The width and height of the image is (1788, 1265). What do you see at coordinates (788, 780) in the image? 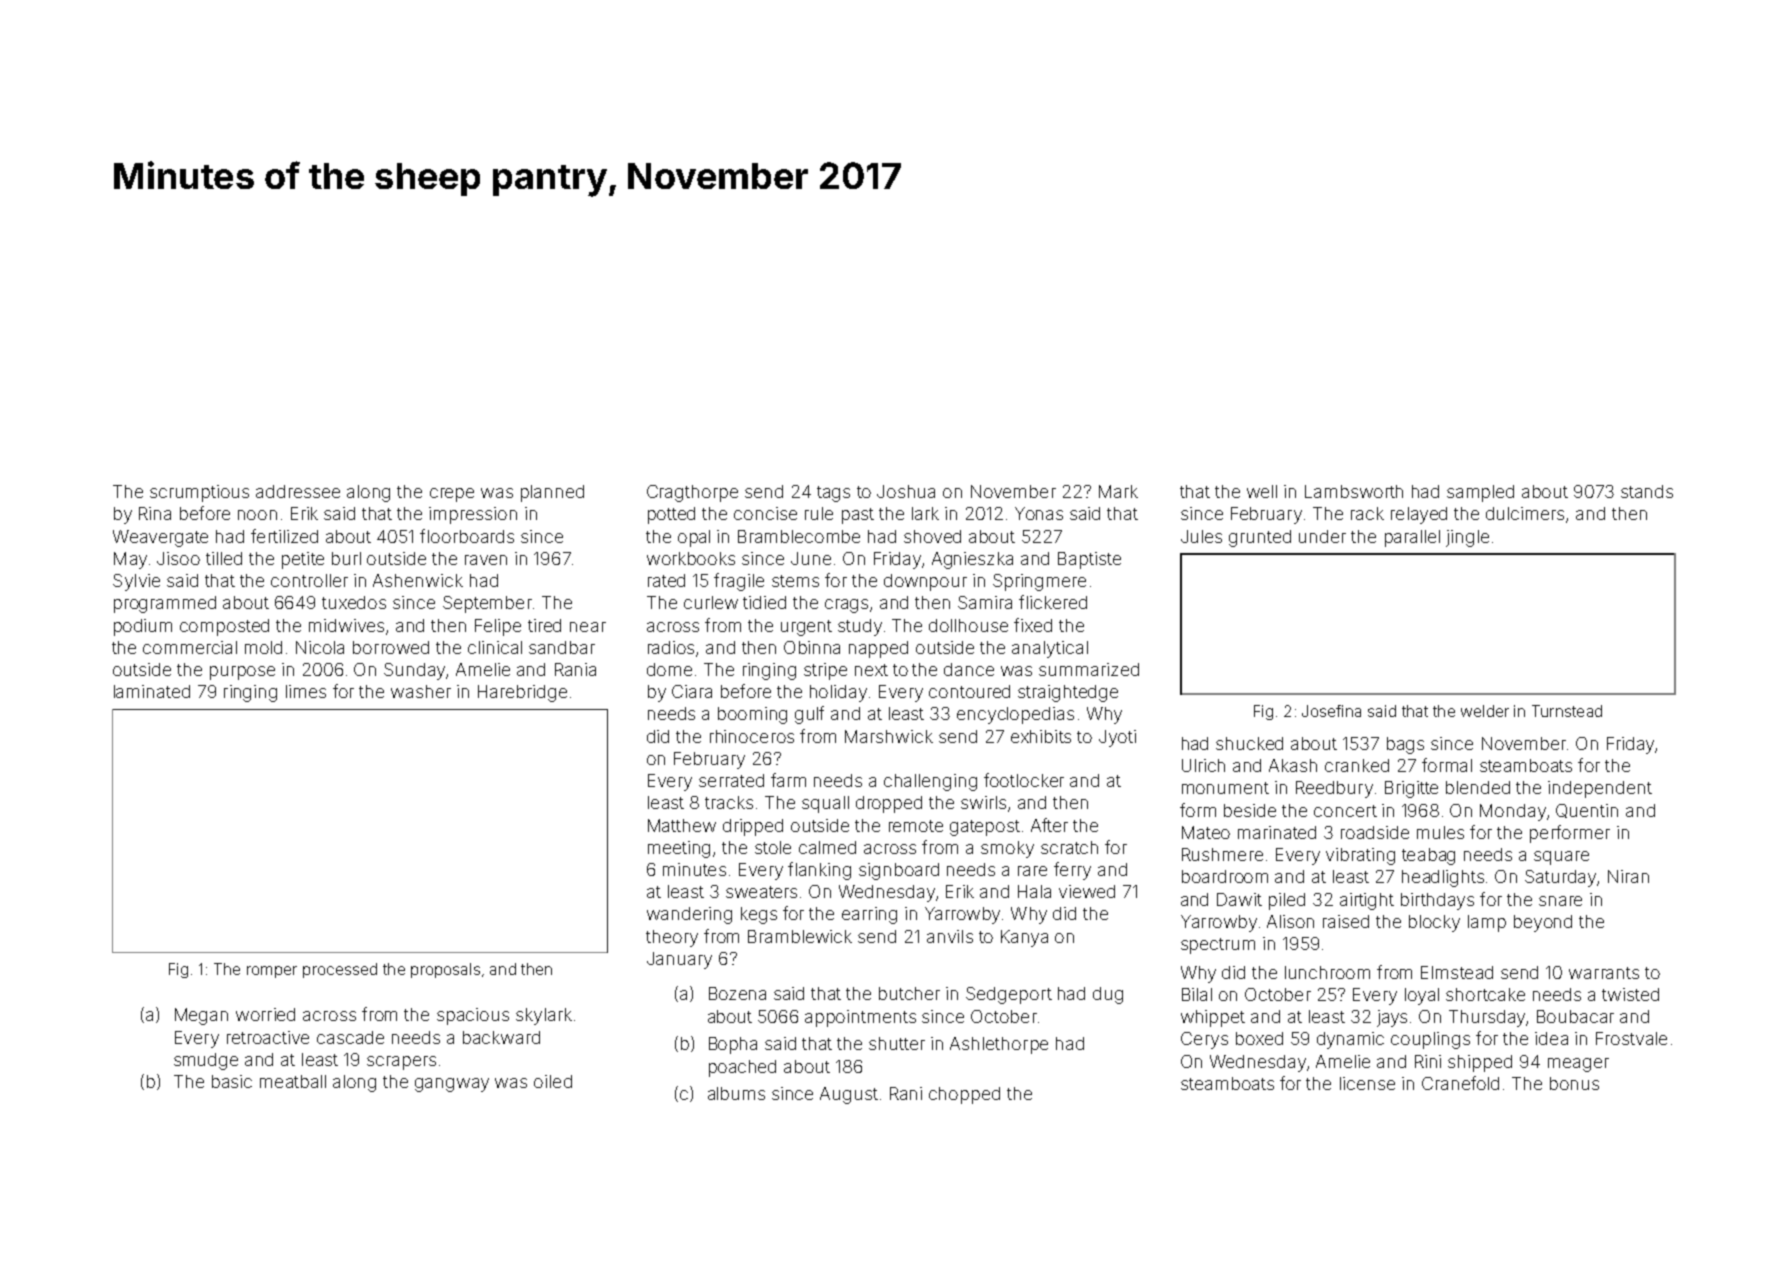
I see `farm` at bounding box center [788, 780].
